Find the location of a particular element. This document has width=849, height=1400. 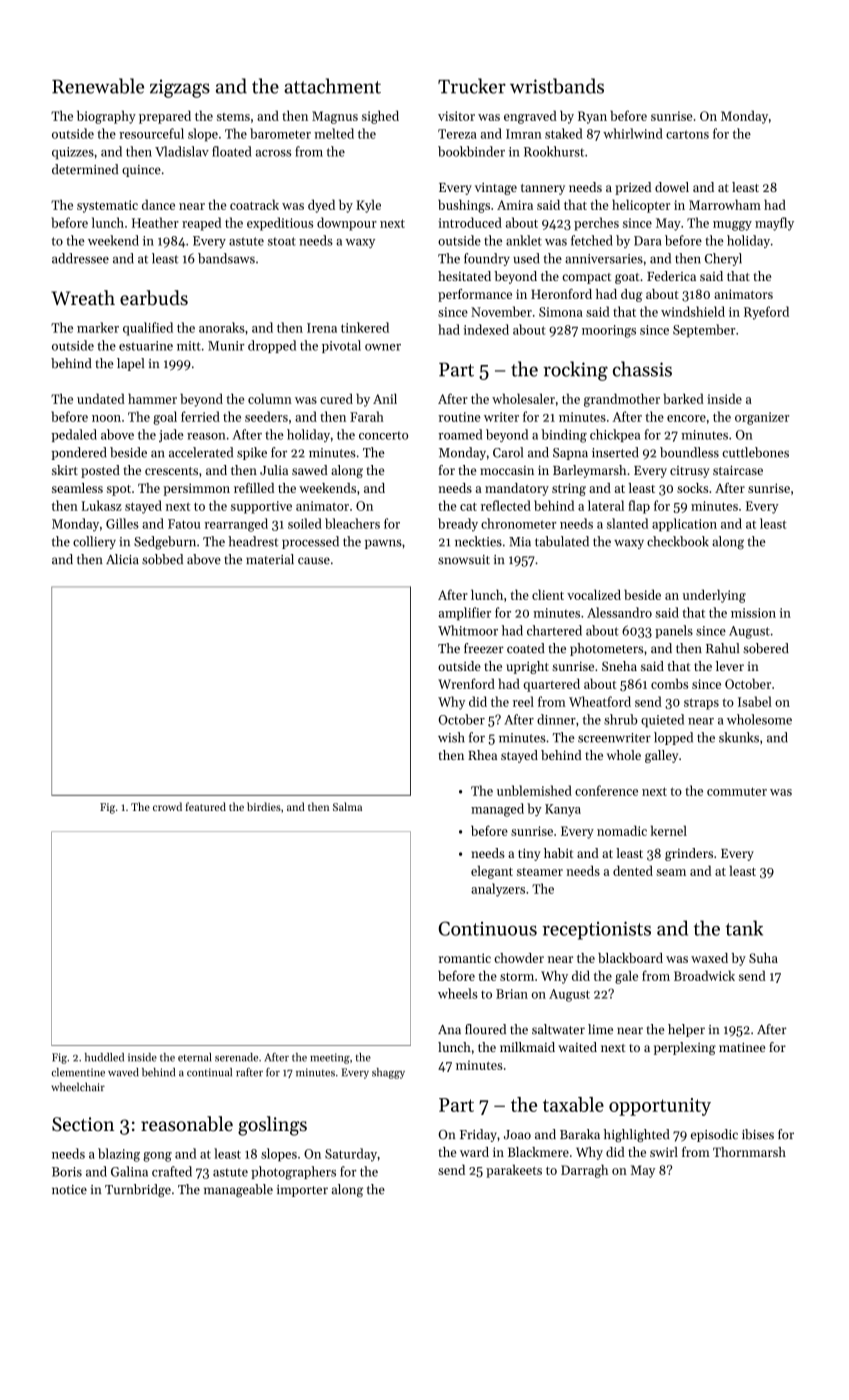

eternal is located at coordinates (194, 1057).
